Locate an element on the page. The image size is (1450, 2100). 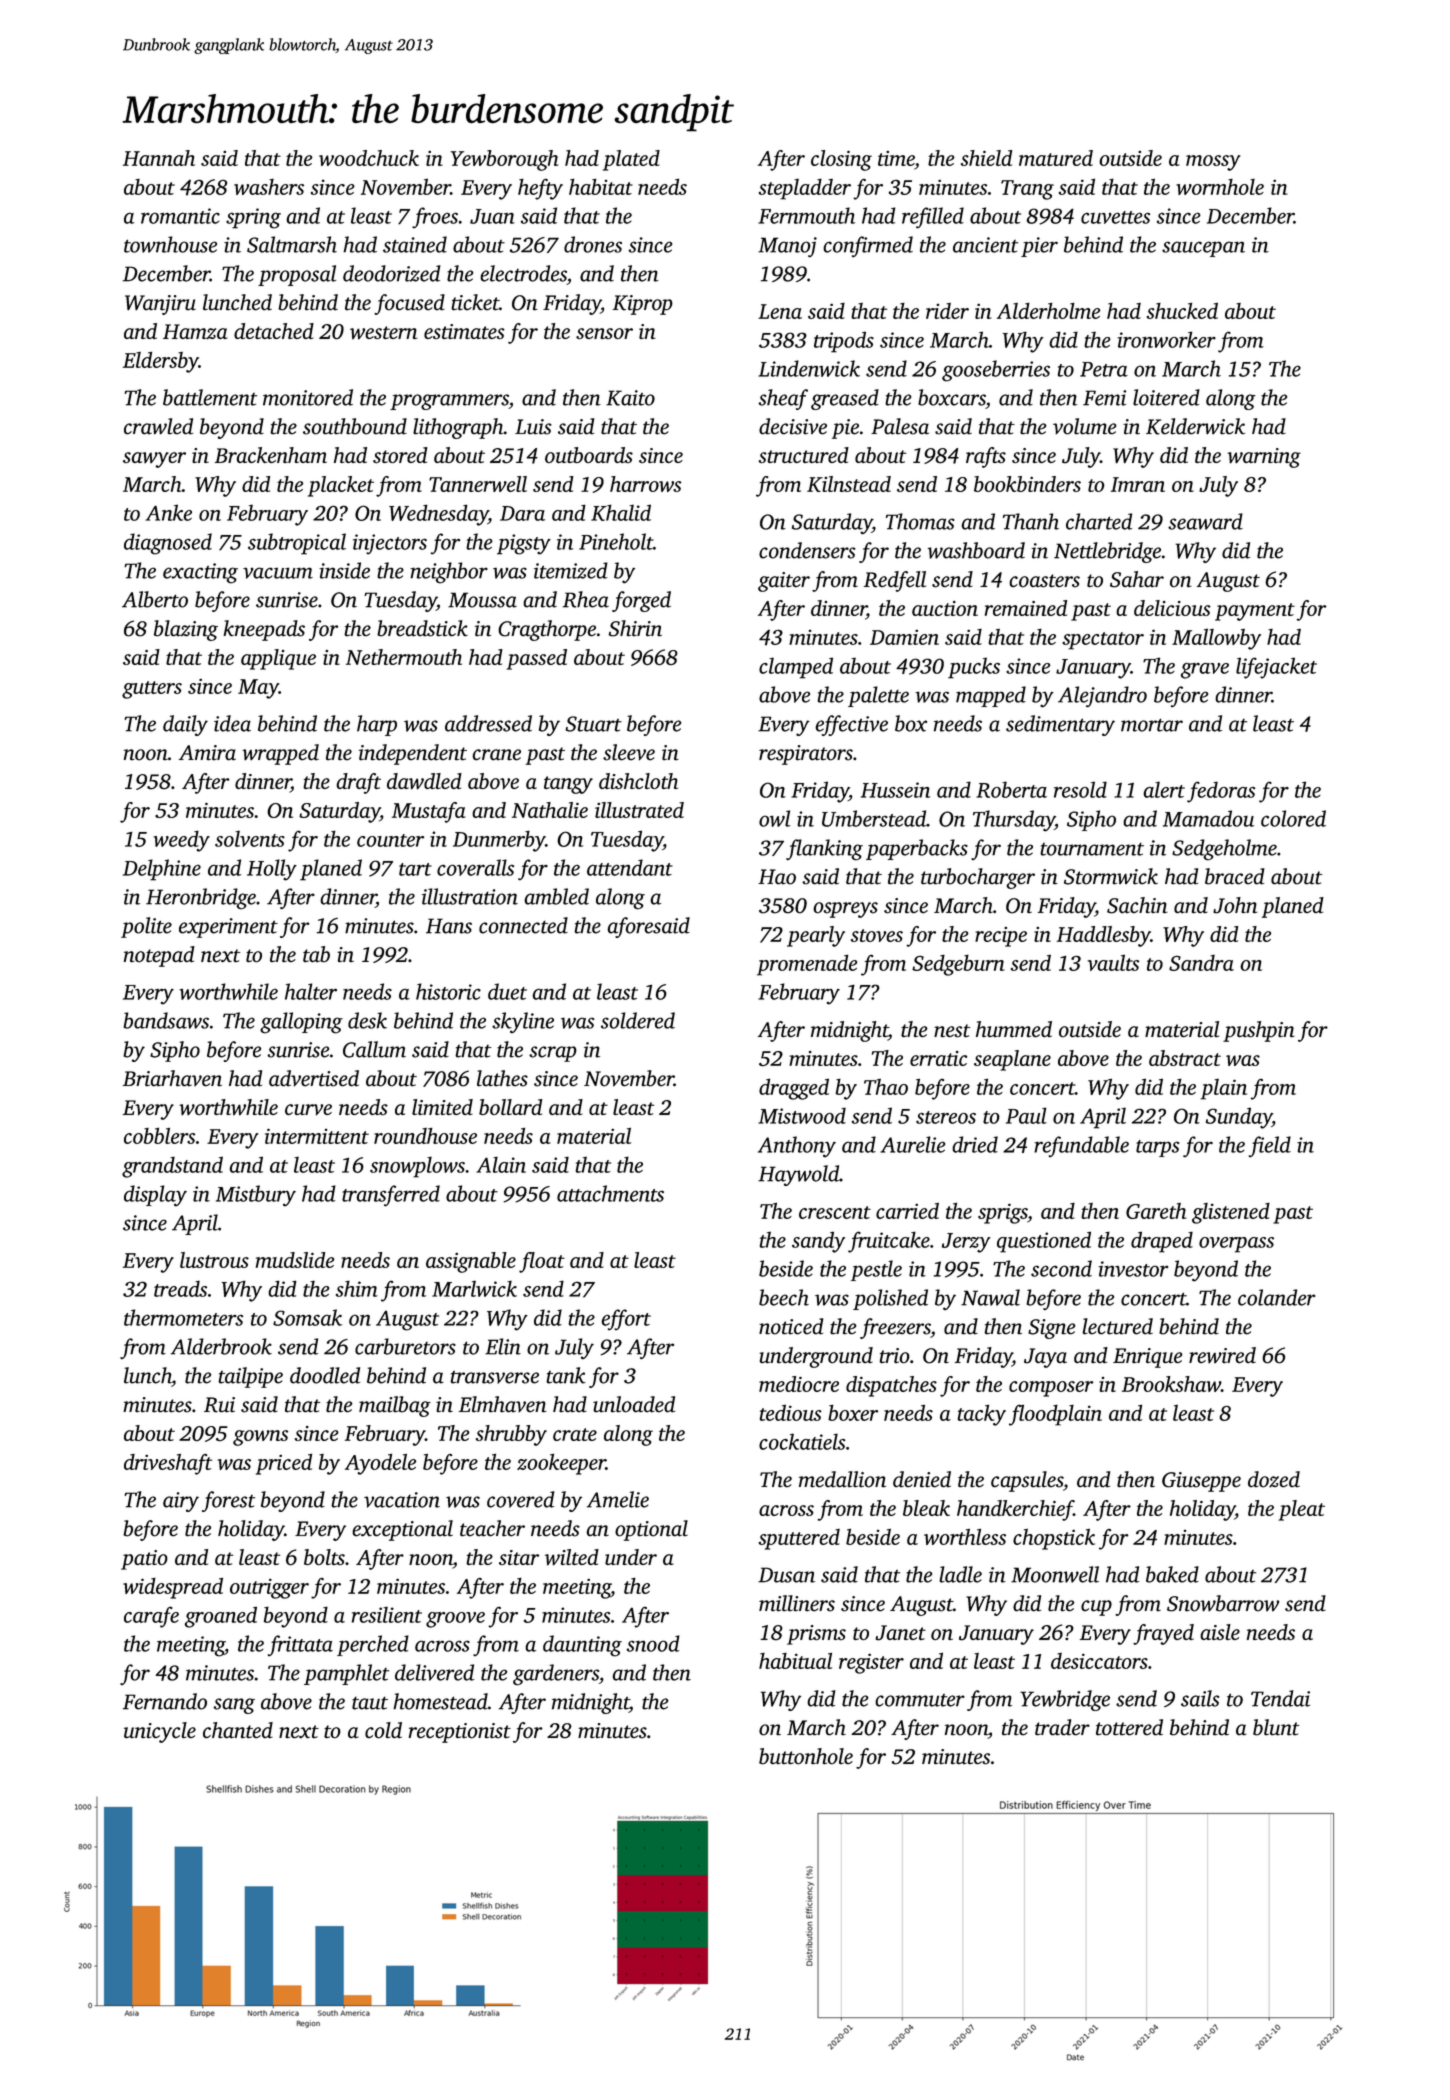
polite is located at coordinates (146, 927).
